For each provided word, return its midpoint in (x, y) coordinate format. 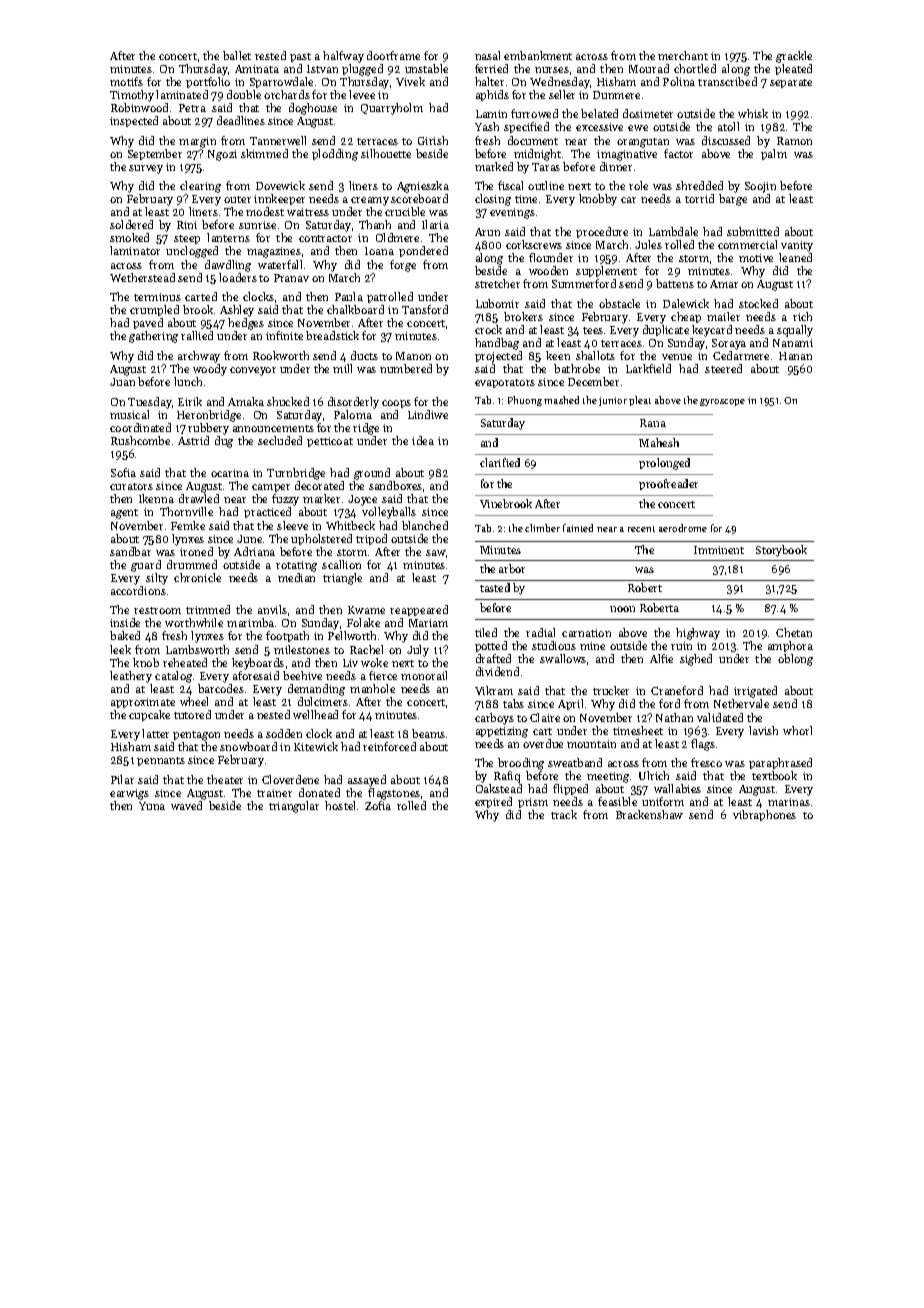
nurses (552, 70)
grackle (794, 57)
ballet (237, 55)
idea (423, 440)
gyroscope (722, 402)
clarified (500, 462)
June (249, 539)
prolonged (664, 464)
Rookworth (281, 355)
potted (491, 646)
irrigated (755, 692)
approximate (143, 703)
